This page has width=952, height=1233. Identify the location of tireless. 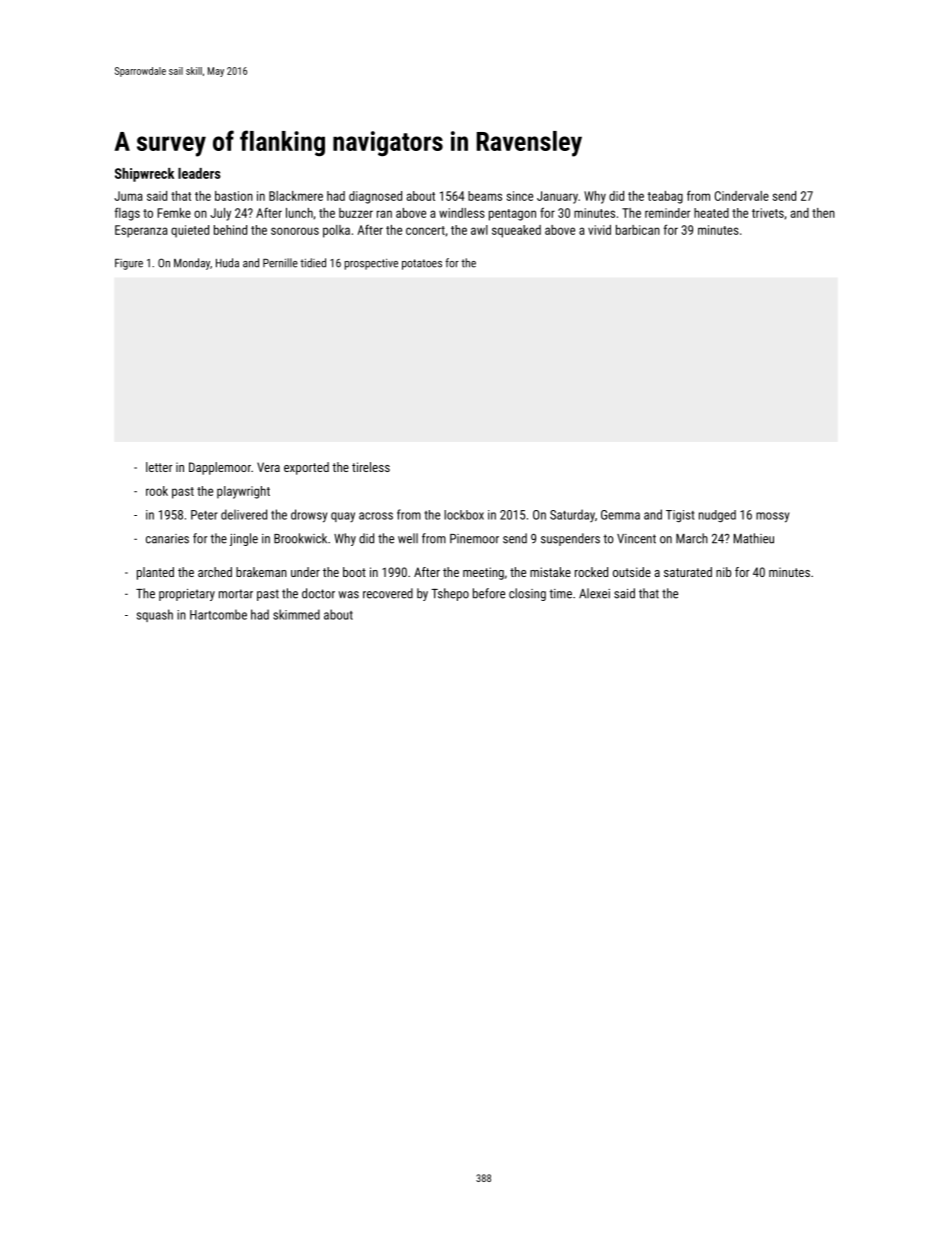
(371, 467).
